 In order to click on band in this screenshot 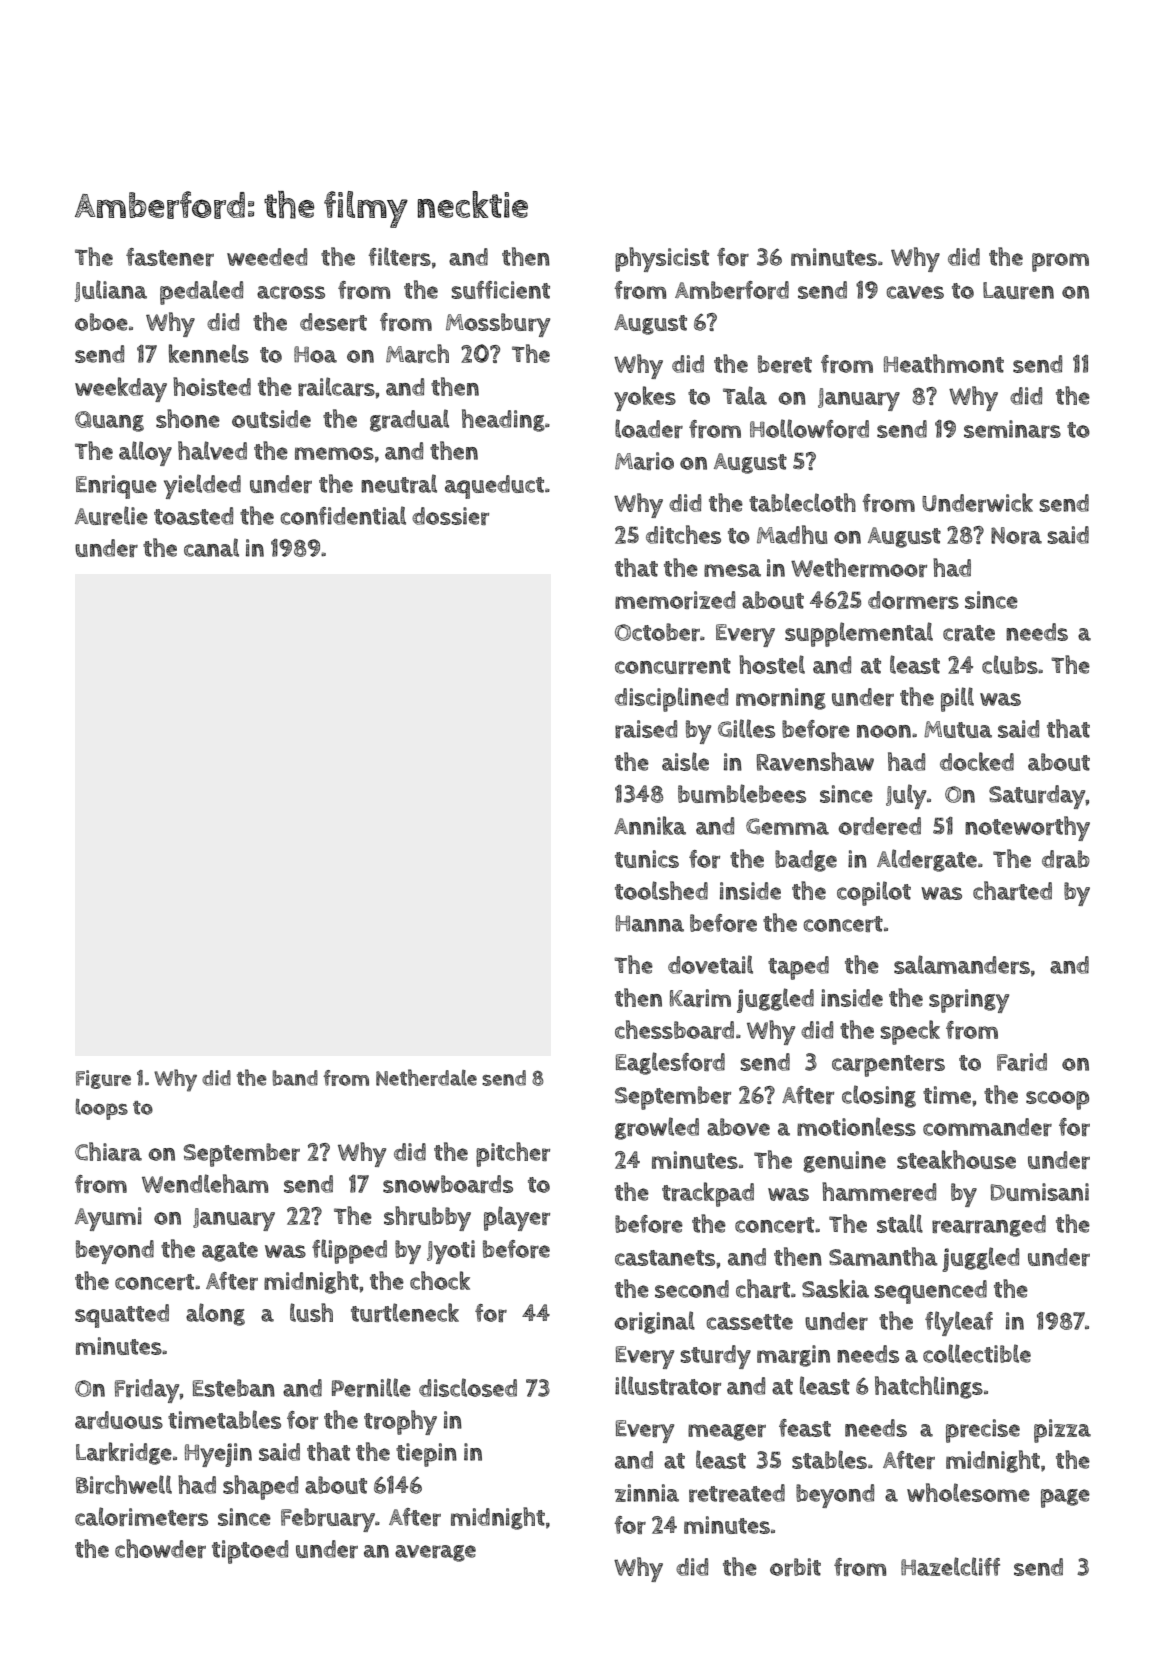, I will do `click(295, 1078)`.
